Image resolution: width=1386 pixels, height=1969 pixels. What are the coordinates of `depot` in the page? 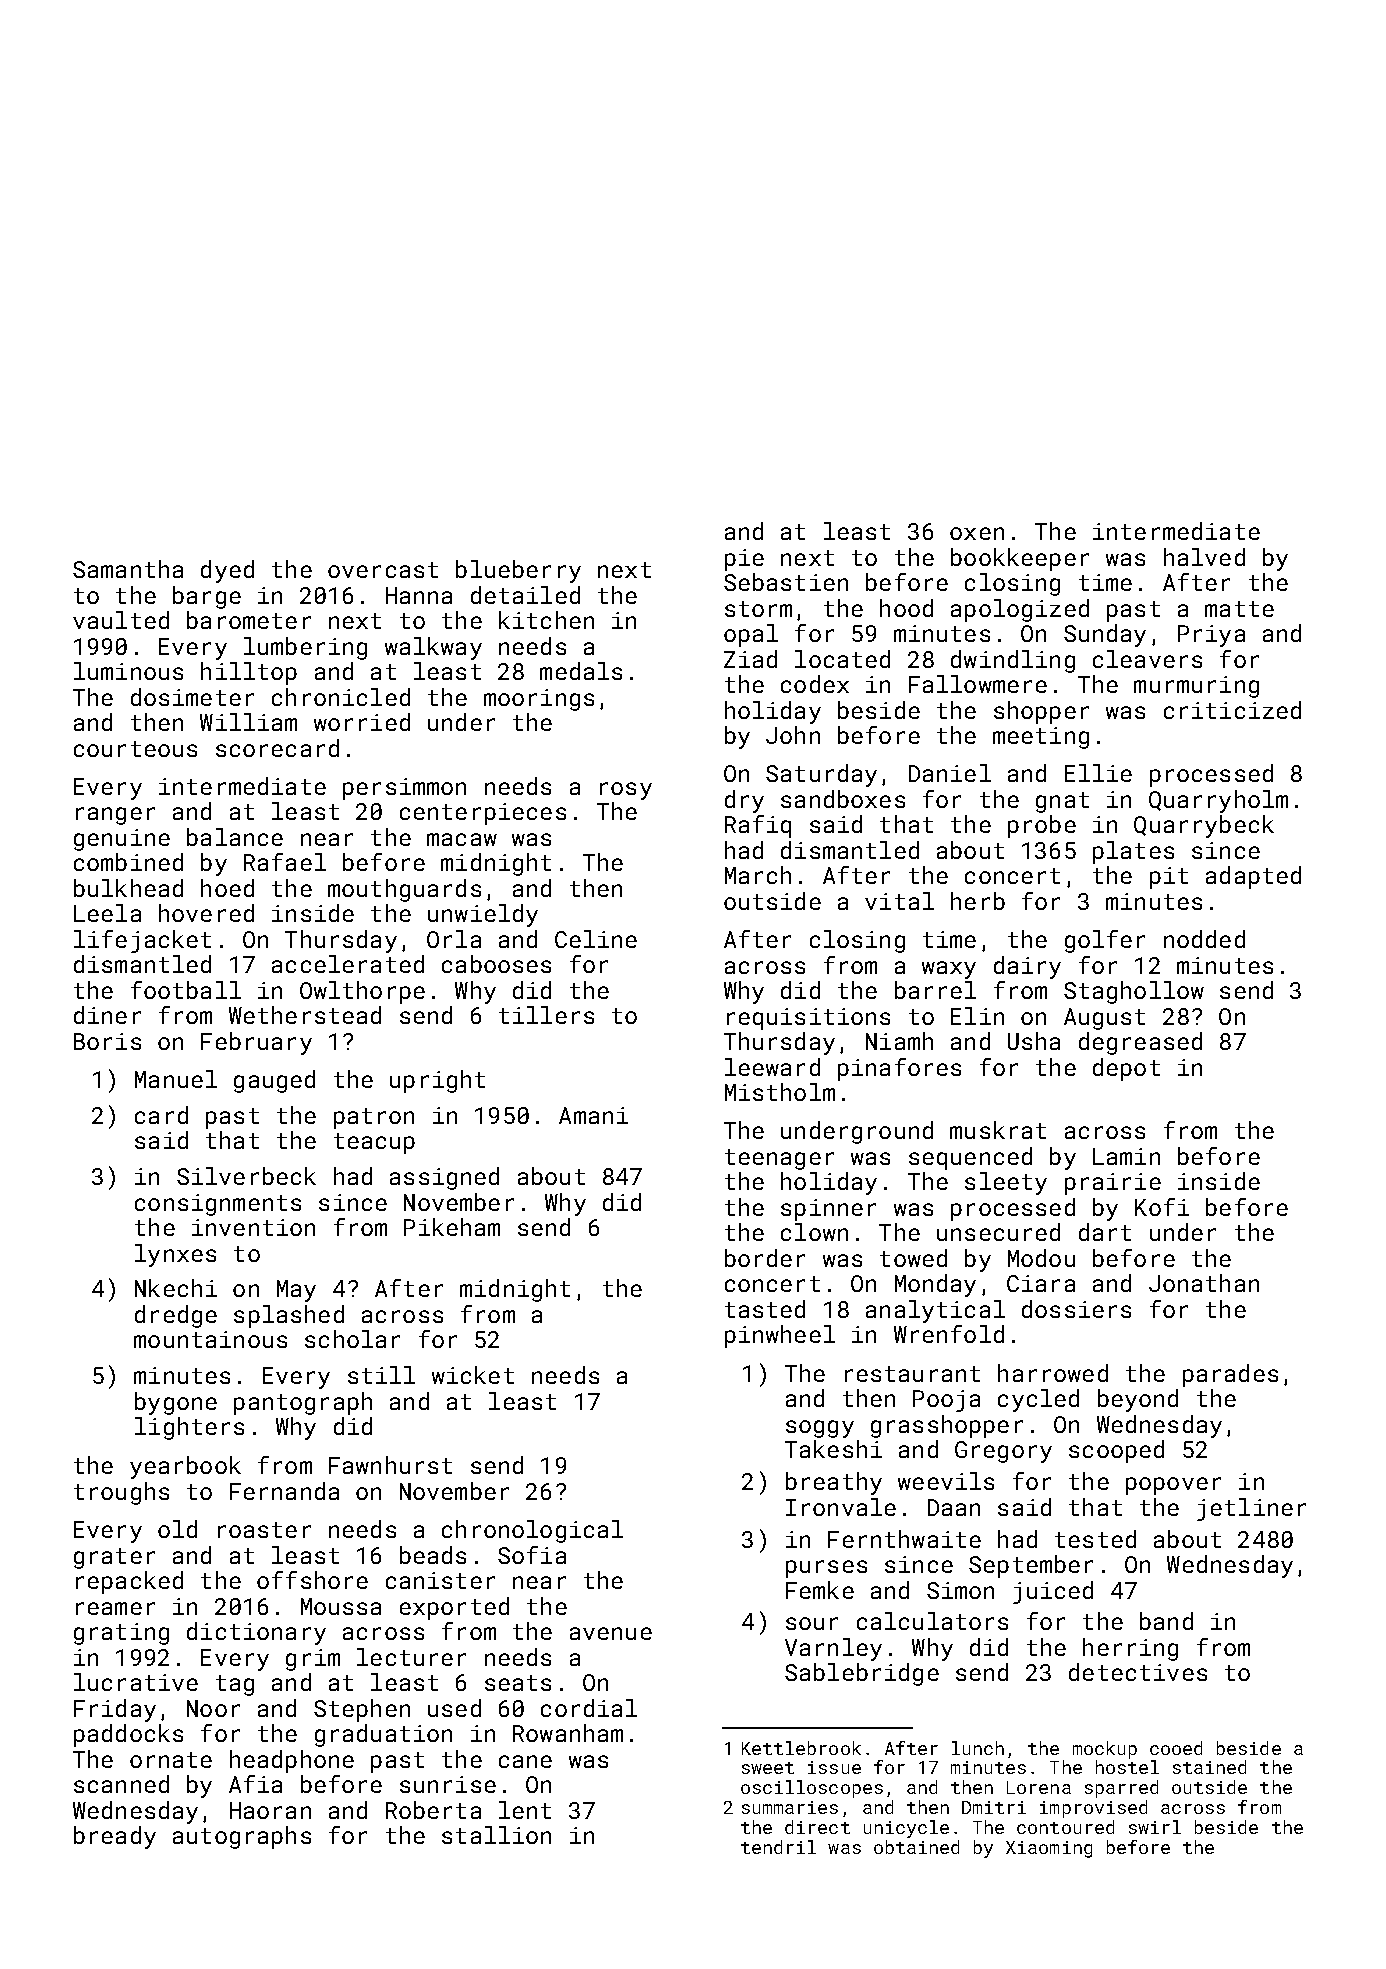 It's located at (1126, 1069).
